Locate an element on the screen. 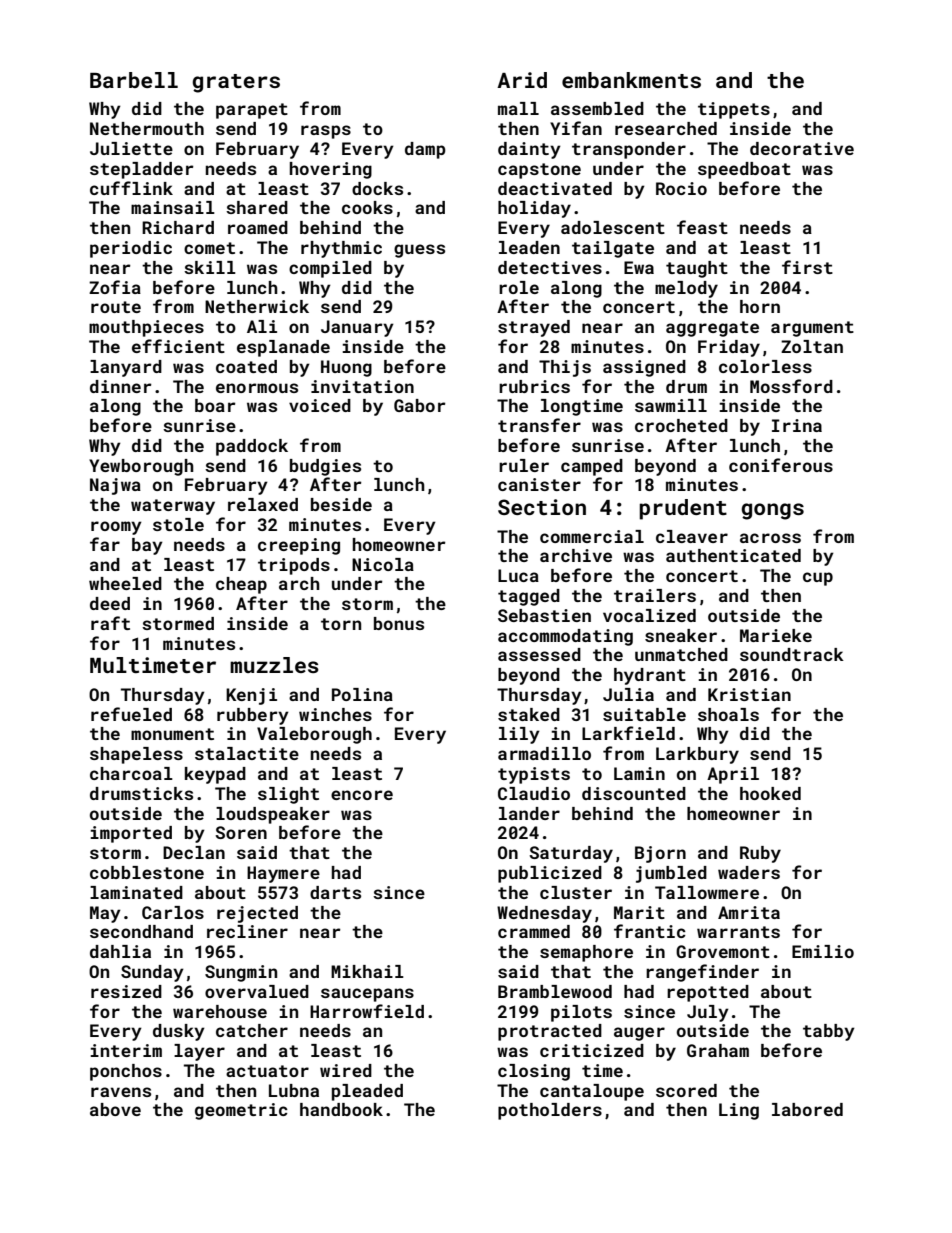 The height and width of the screenshot is (1233, 952). graters is located at coordinates (236, 83).
